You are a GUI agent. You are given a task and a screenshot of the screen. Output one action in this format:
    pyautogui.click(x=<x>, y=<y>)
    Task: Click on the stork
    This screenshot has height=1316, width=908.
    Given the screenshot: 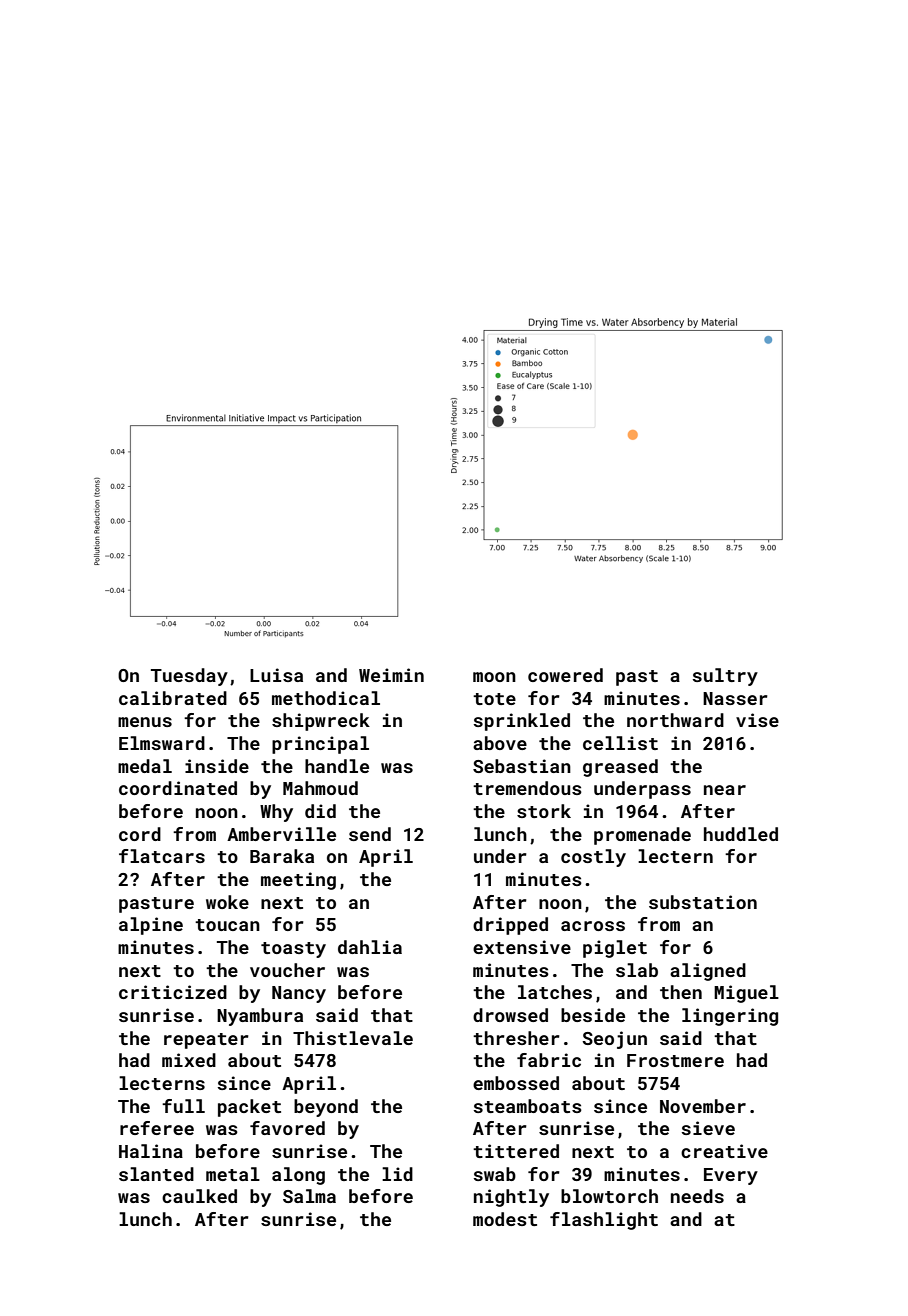 What is the action you would take?
    pyautogui.click(x=544, y=811)
